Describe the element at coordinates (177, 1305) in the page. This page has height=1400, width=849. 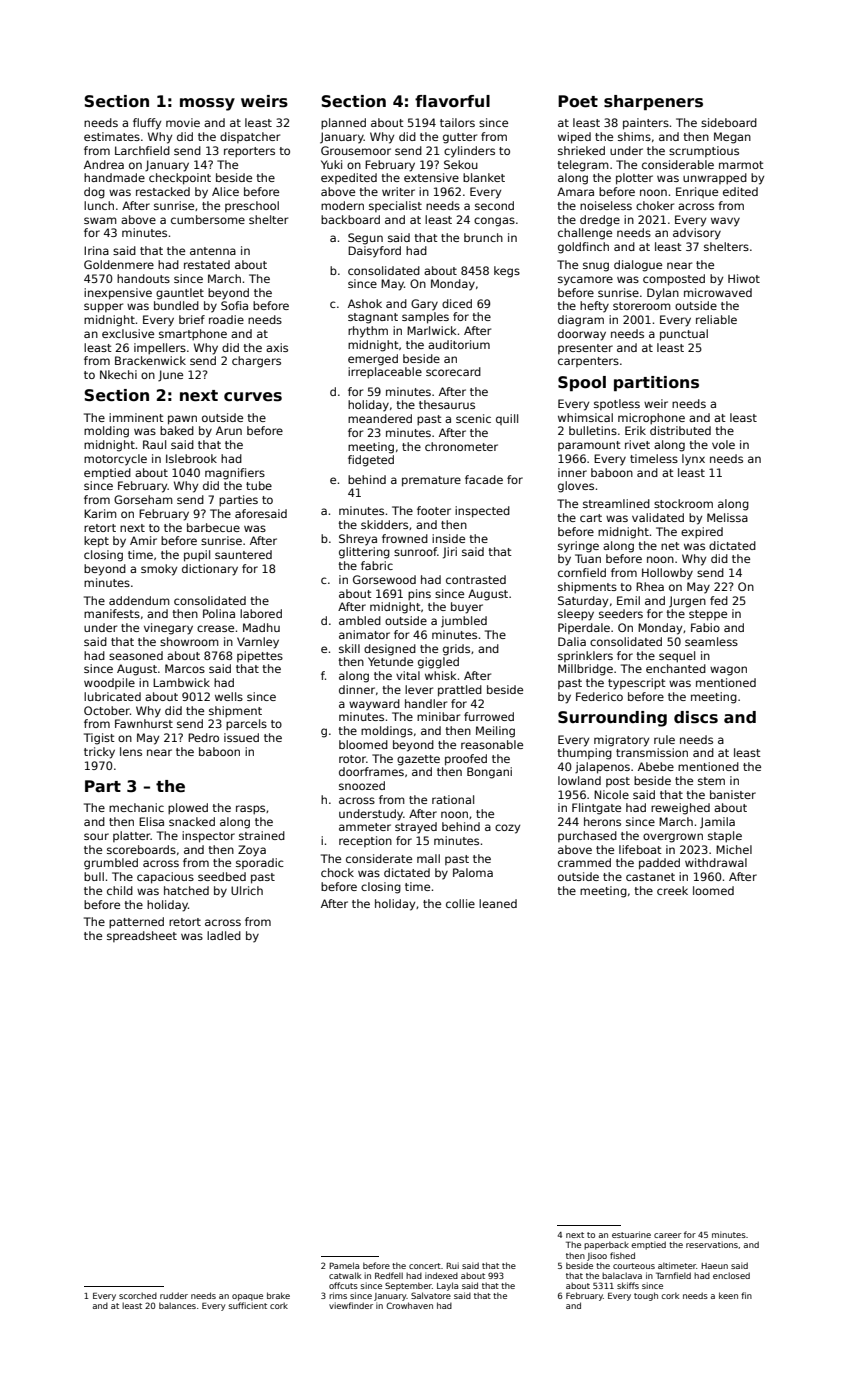
I see `balances` at that location.
